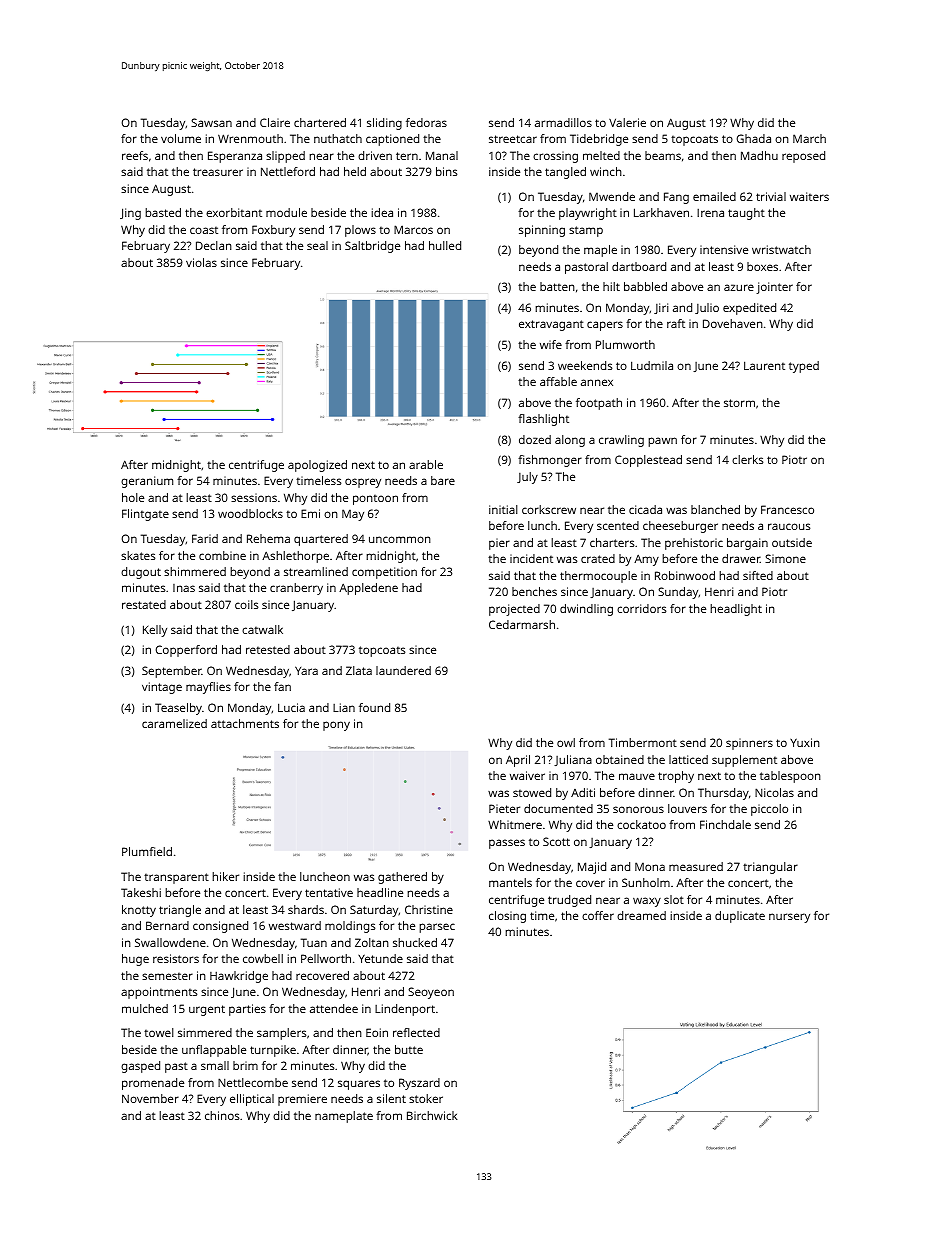 This screenshot has width=952, height=1233. I want to click on Kelly, so click(155, 631).
